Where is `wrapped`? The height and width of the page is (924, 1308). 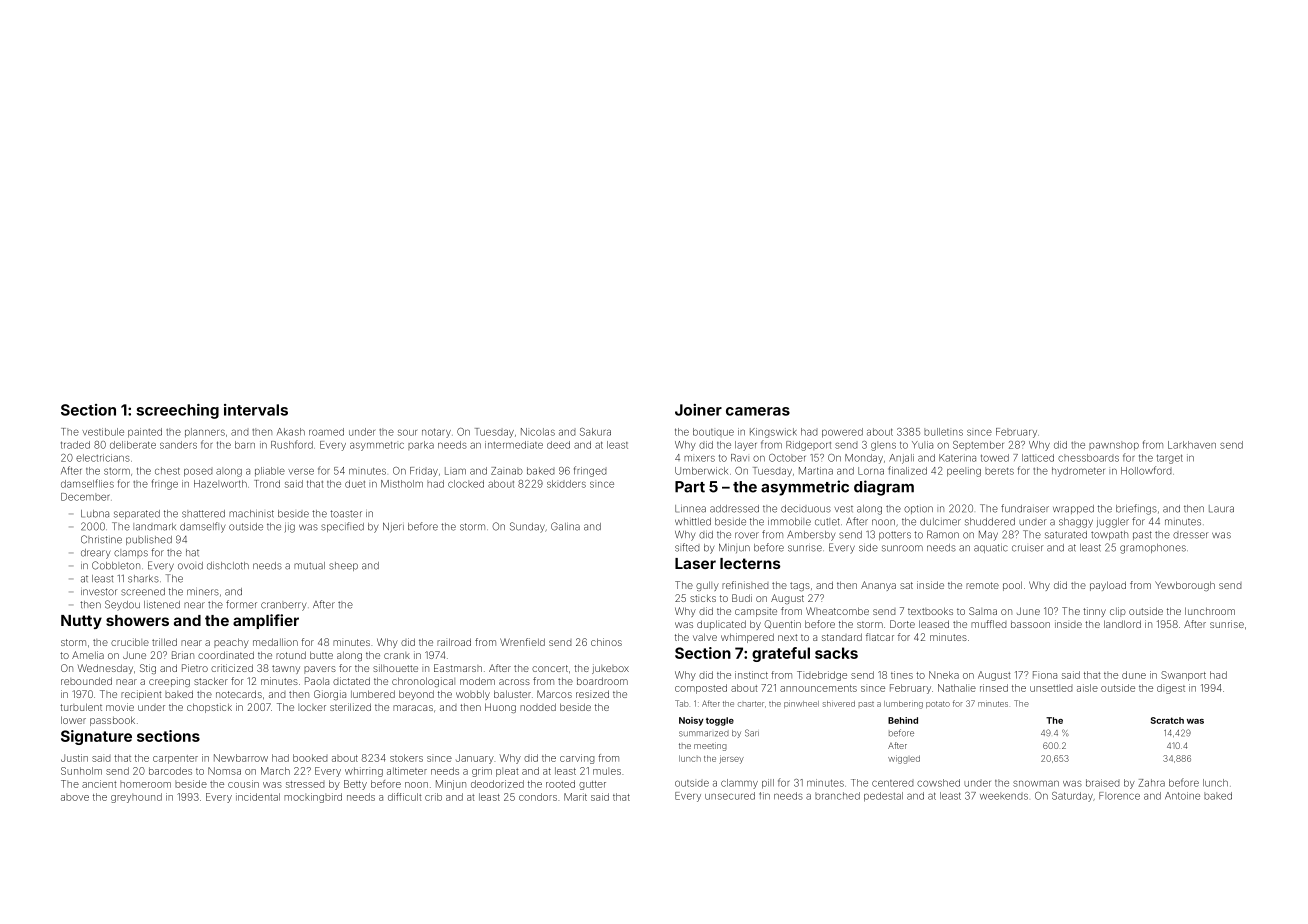
wrapped is located at coordinates (1073, 509).
